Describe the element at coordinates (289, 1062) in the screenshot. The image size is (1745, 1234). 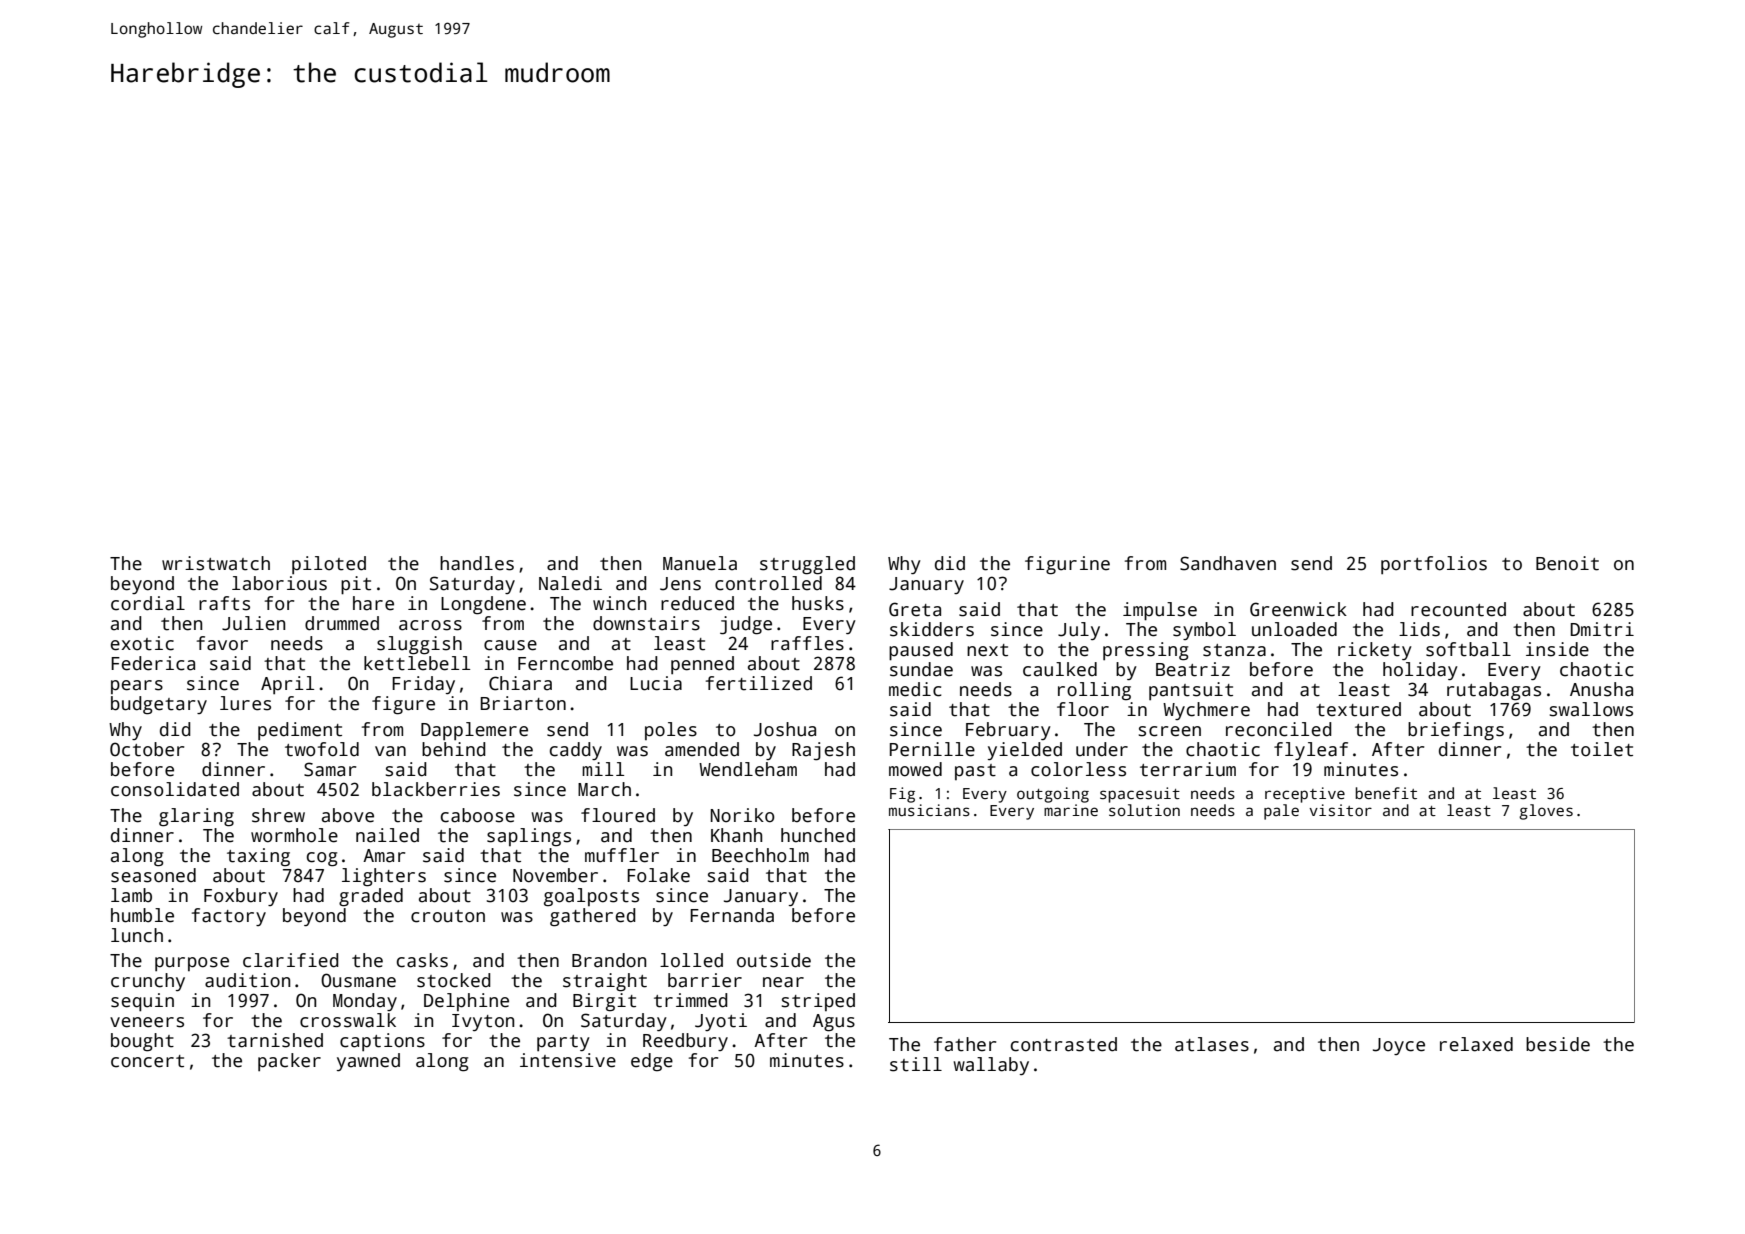
I see `packer` at that location.
